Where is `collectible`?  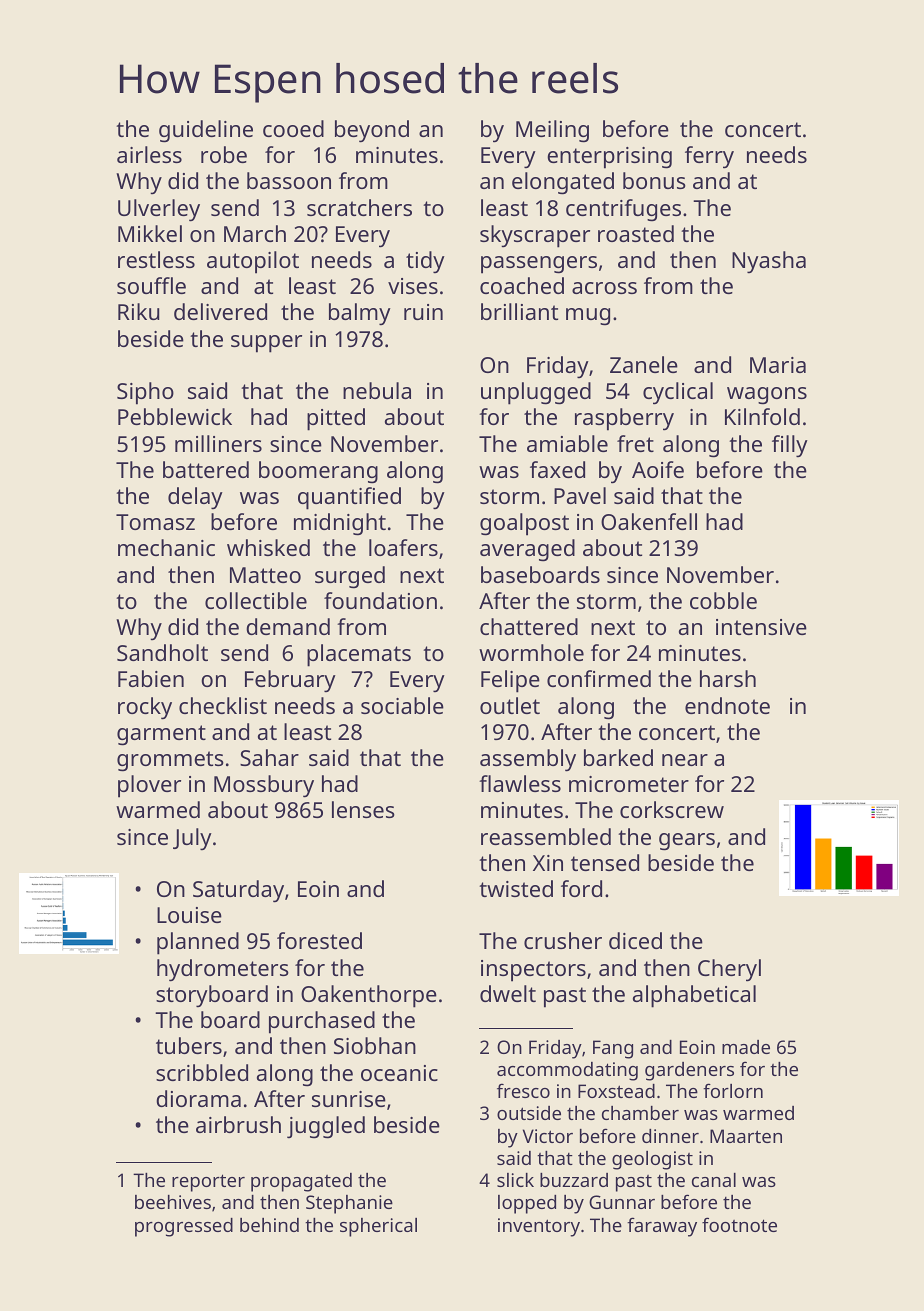 collectible is located at coordinates (256, 600).
